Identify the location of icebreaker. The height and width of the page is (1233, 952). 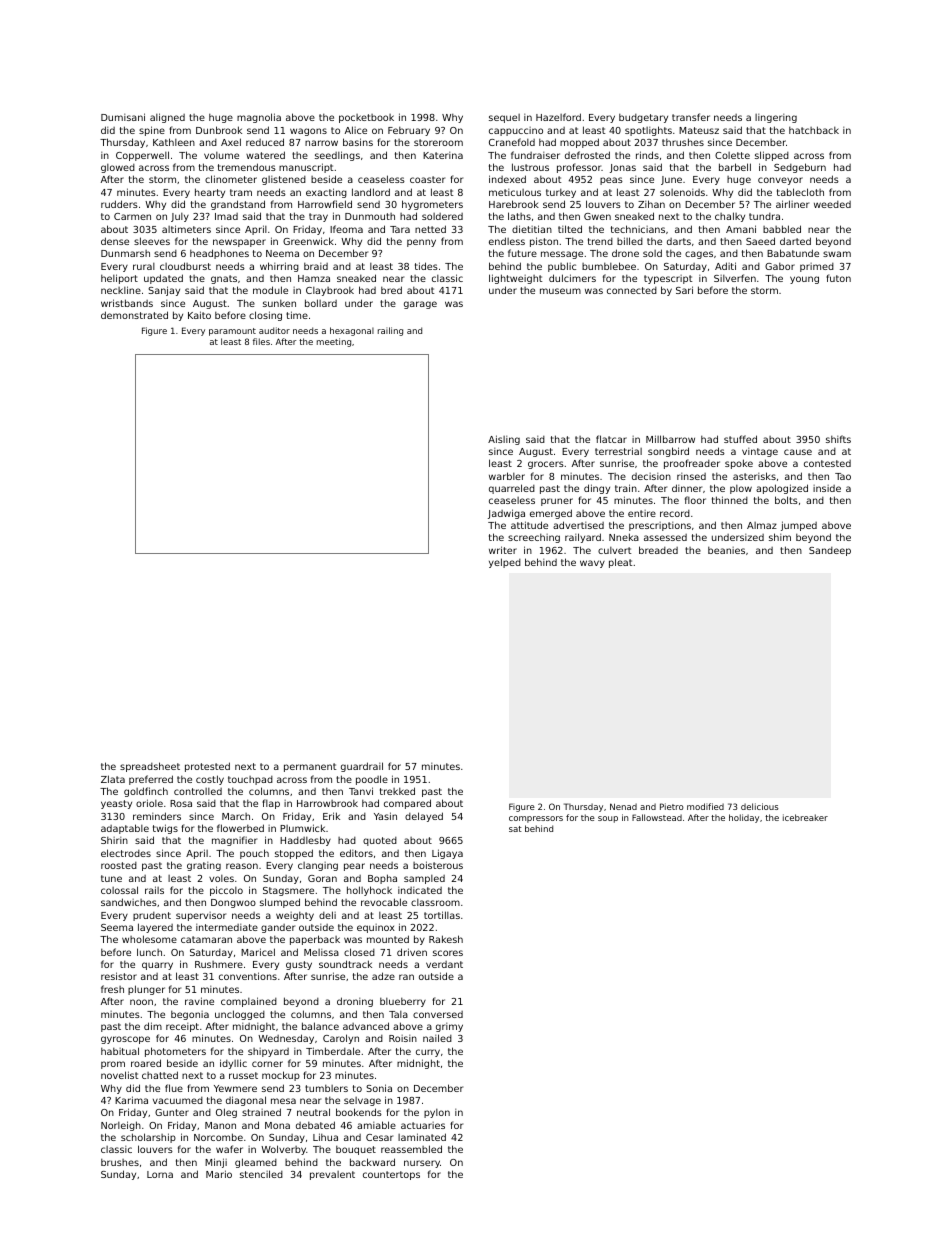
(805, 817).
